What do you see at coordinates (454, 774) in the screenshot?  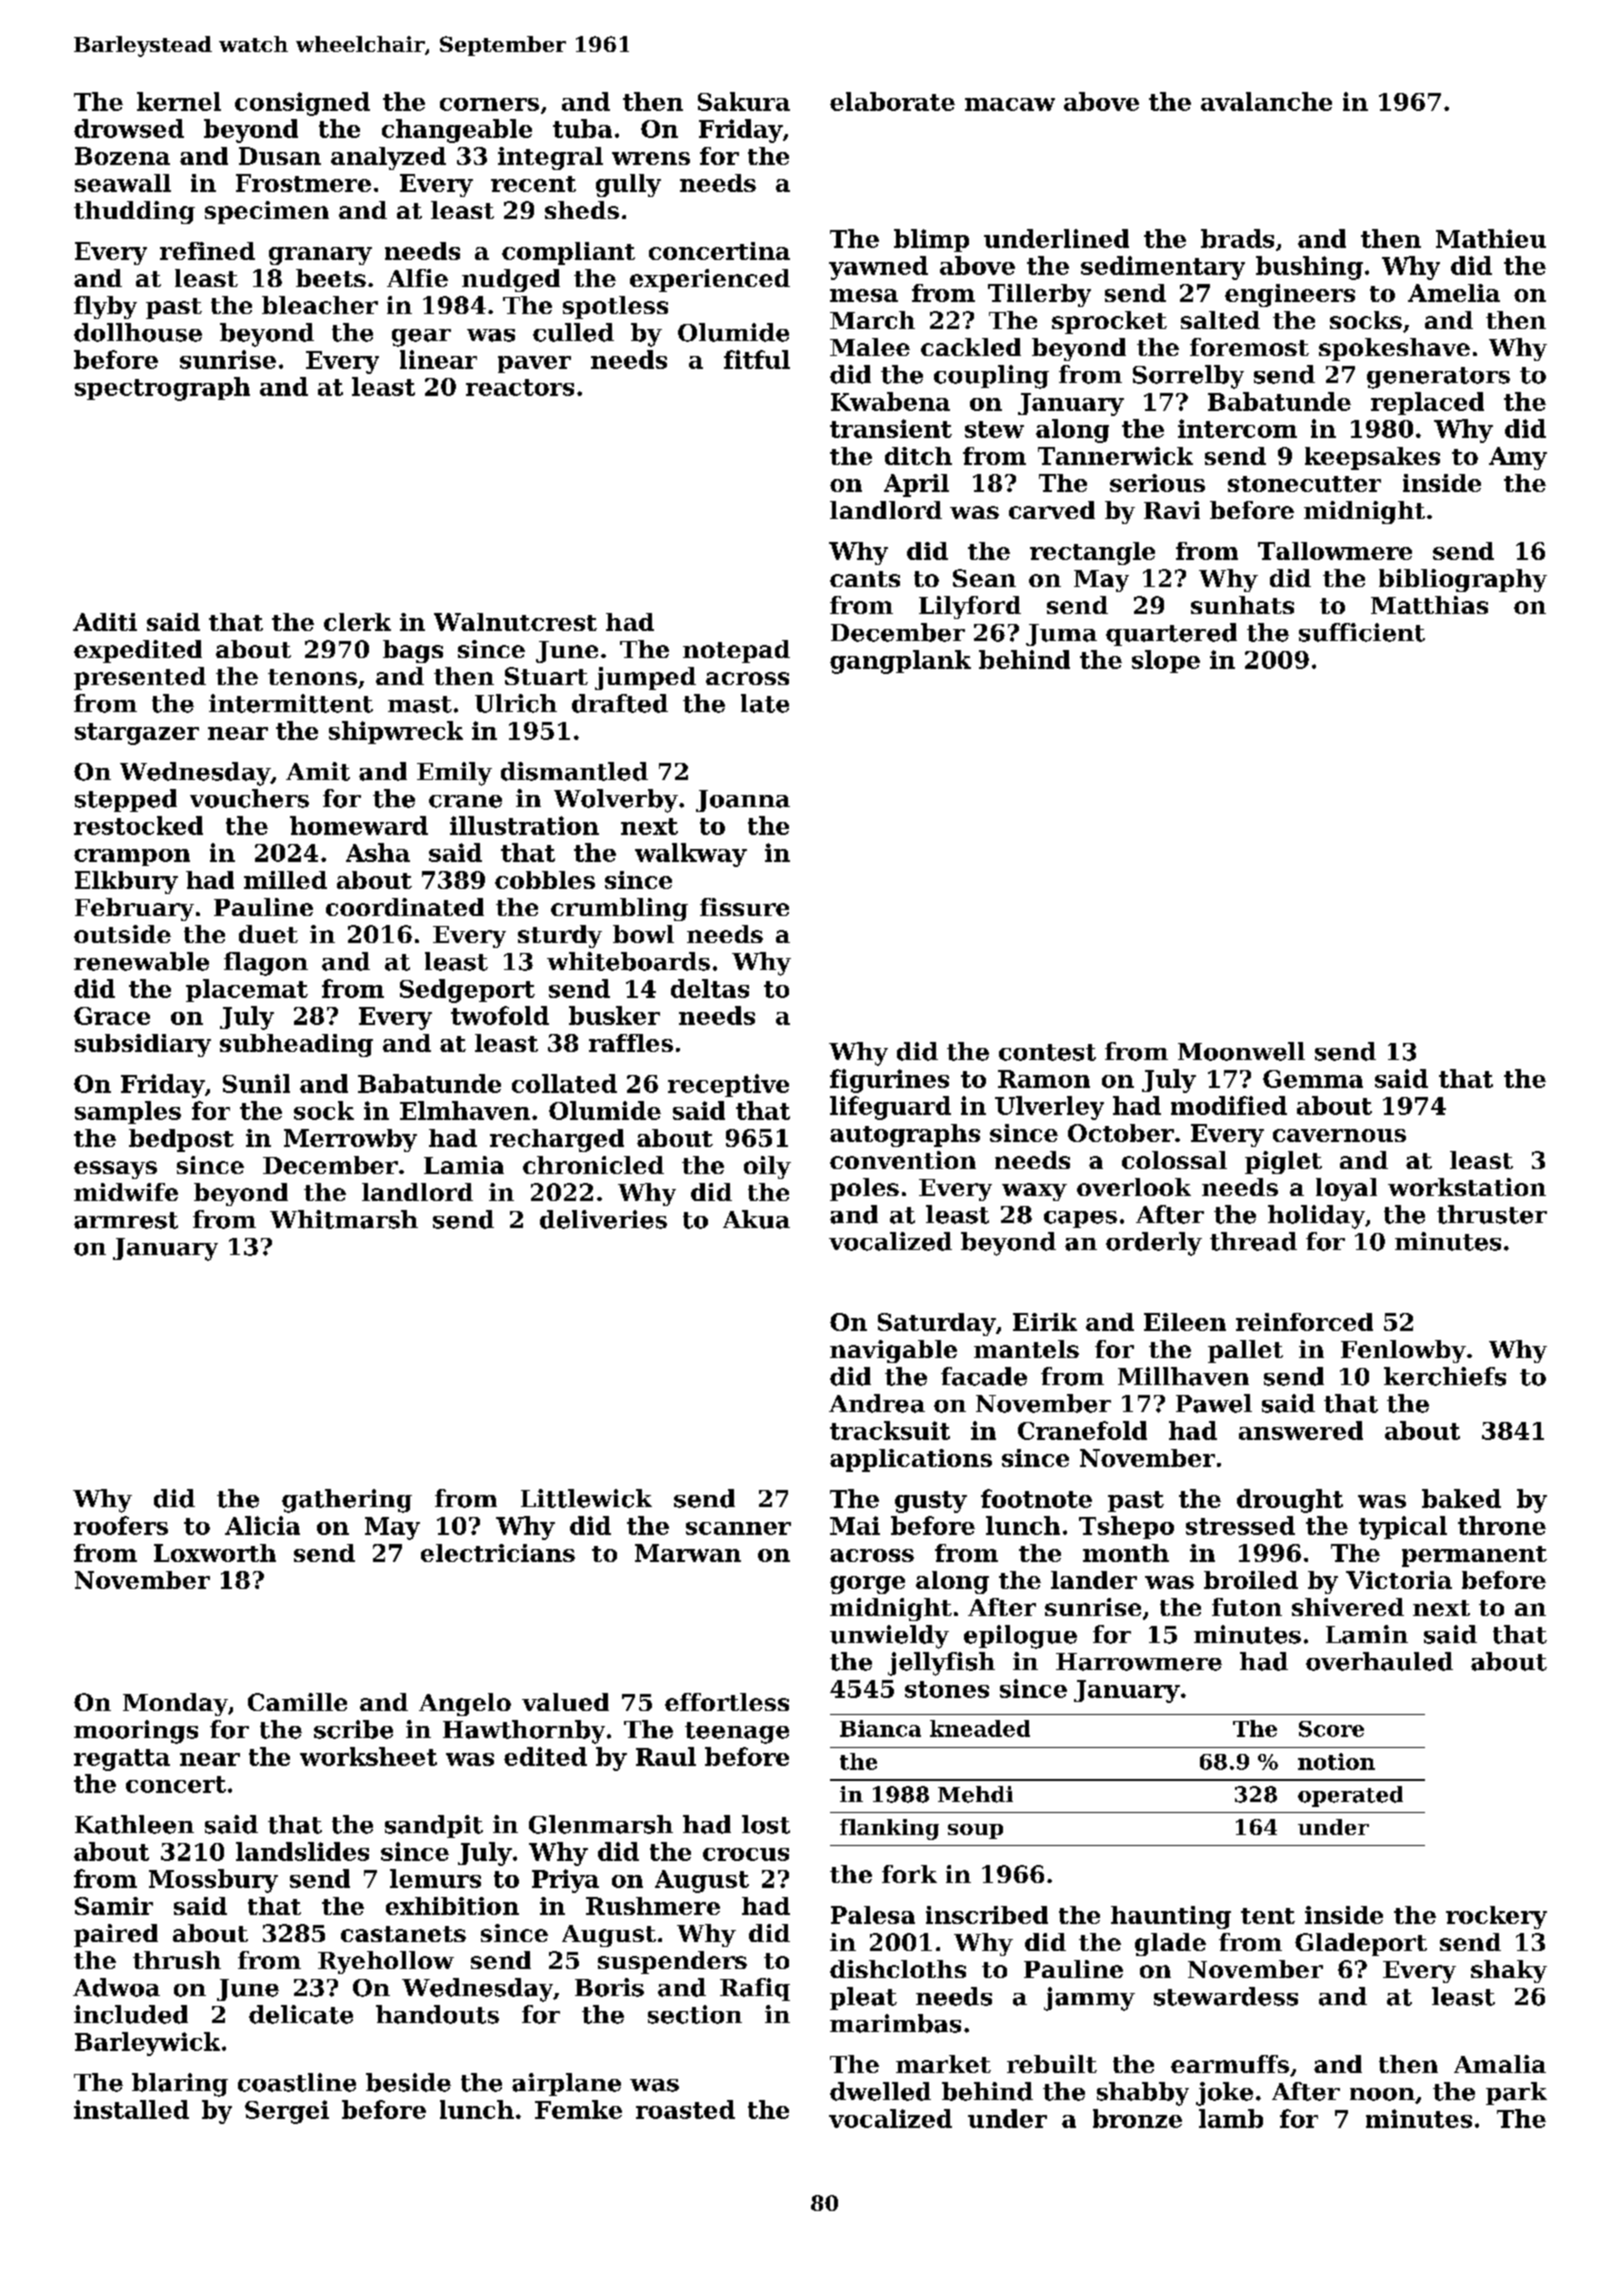 I see `Emily` at bounding box center [454, 774].
